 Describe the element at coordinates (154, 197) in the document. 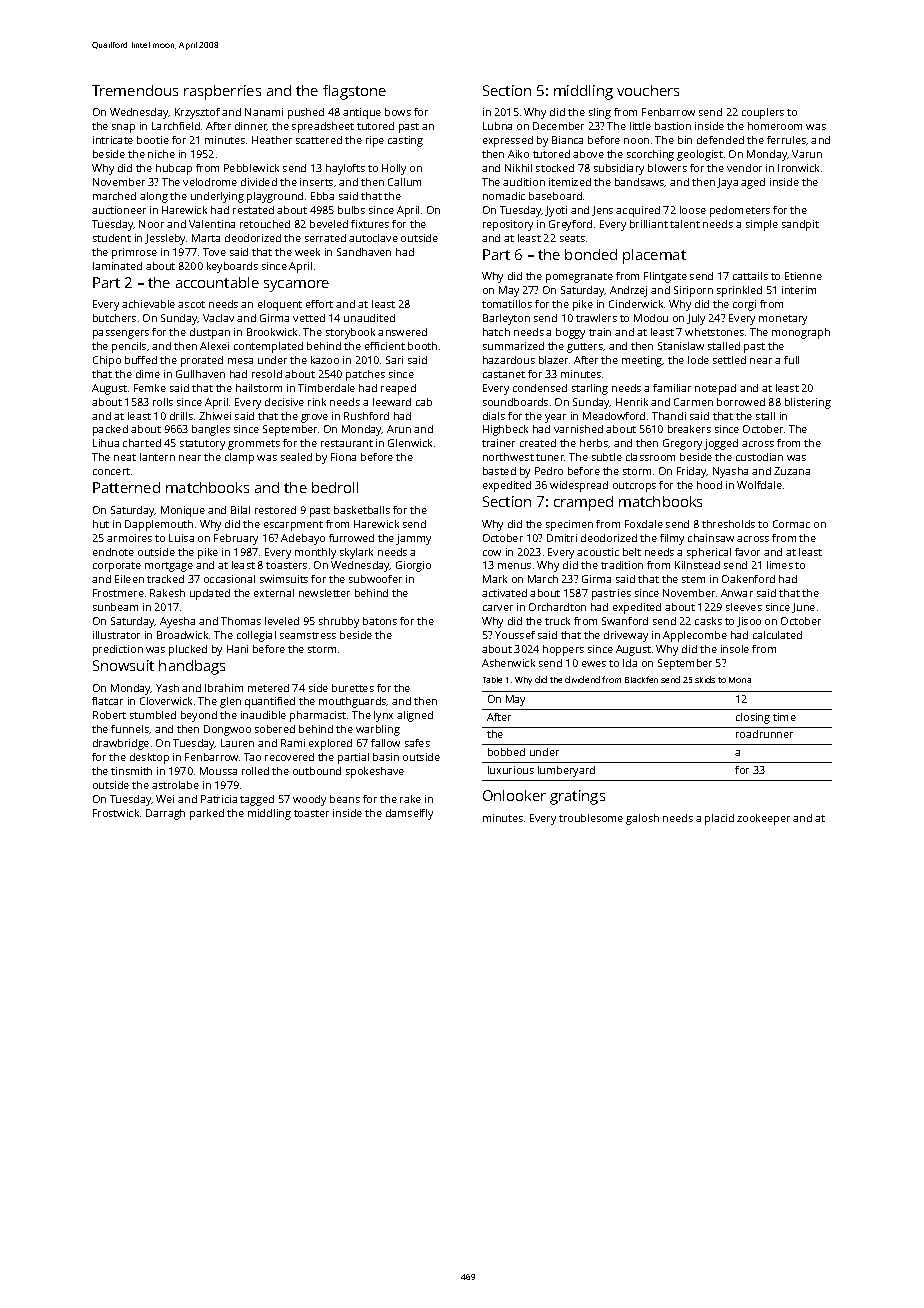

I see `along` at that location.
